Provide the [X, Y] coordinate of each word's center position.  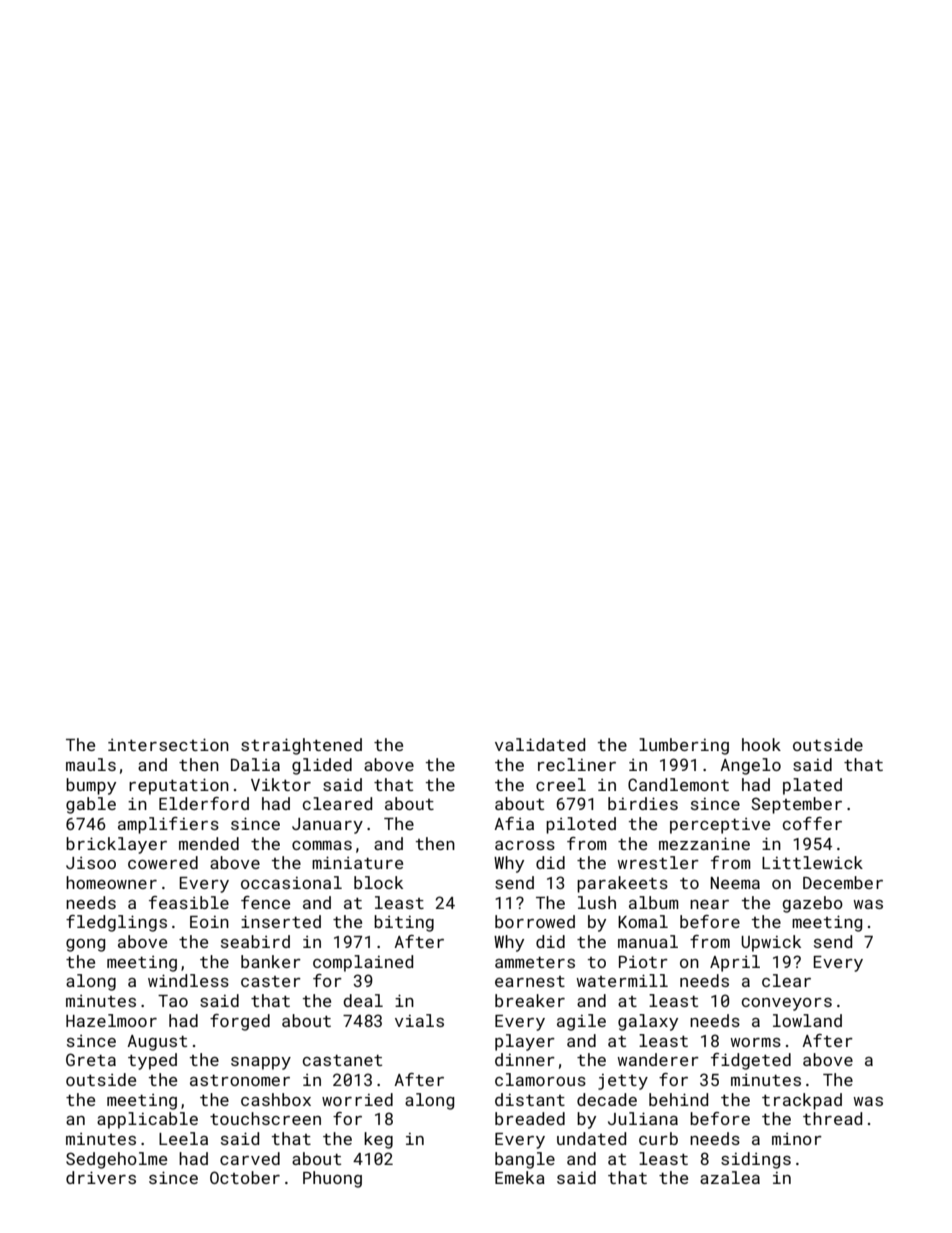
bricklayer [116, 845]
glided [322, 766]
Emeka [520, 1177]
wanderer [658, 1059]
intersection [168, 744]
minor [797, 1139]
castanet [342, 1060]
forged [240, 1022]
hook [761, 744]
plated [812, 786]
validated [540, 744]
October [245, 1177]
